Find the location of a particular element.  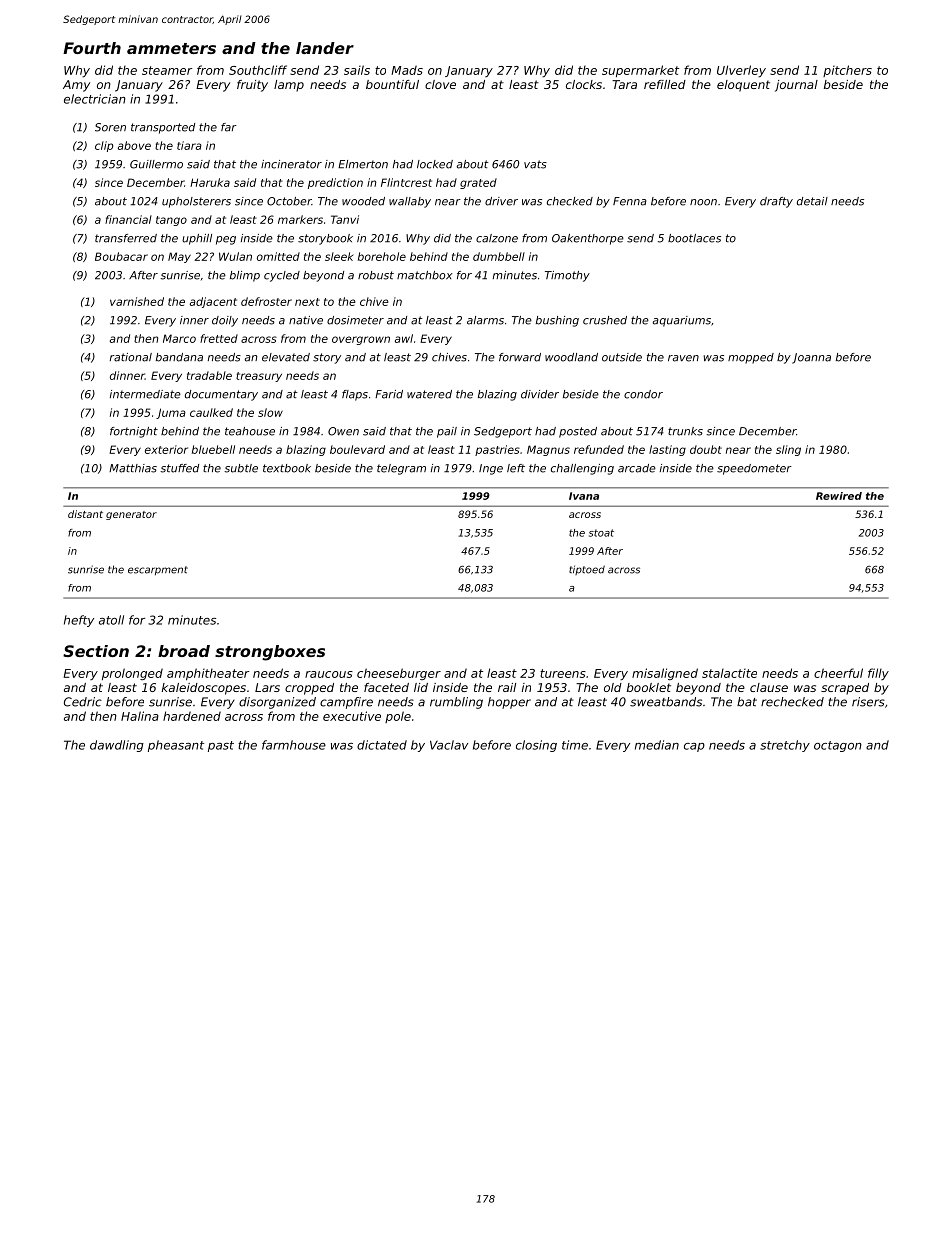

telegram is located at coordinates (401, 469).
